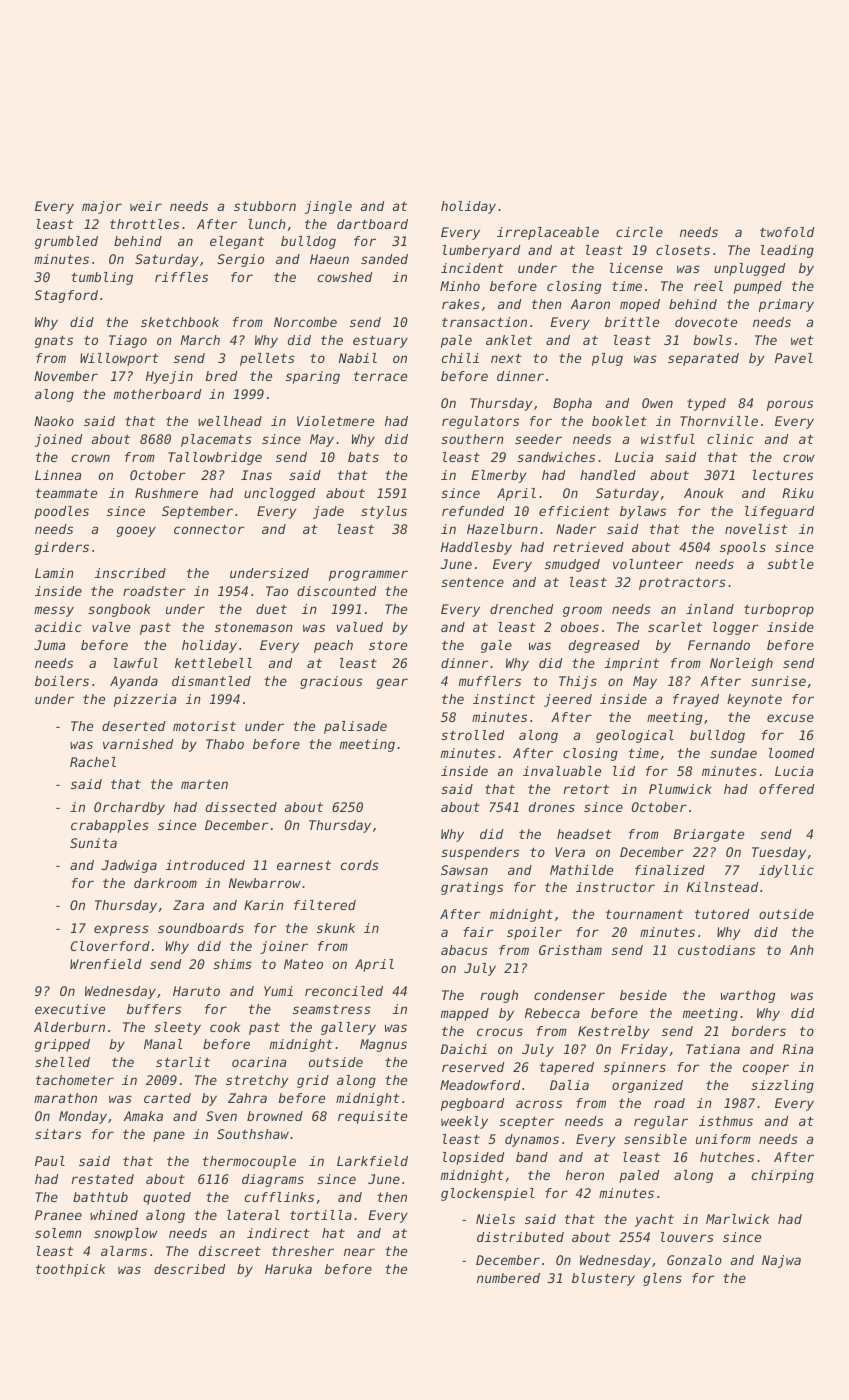 The image size is (849, 1400). Describe the element at coordinates (668, 439) in the screenshot. I see `wistful` at that location.
